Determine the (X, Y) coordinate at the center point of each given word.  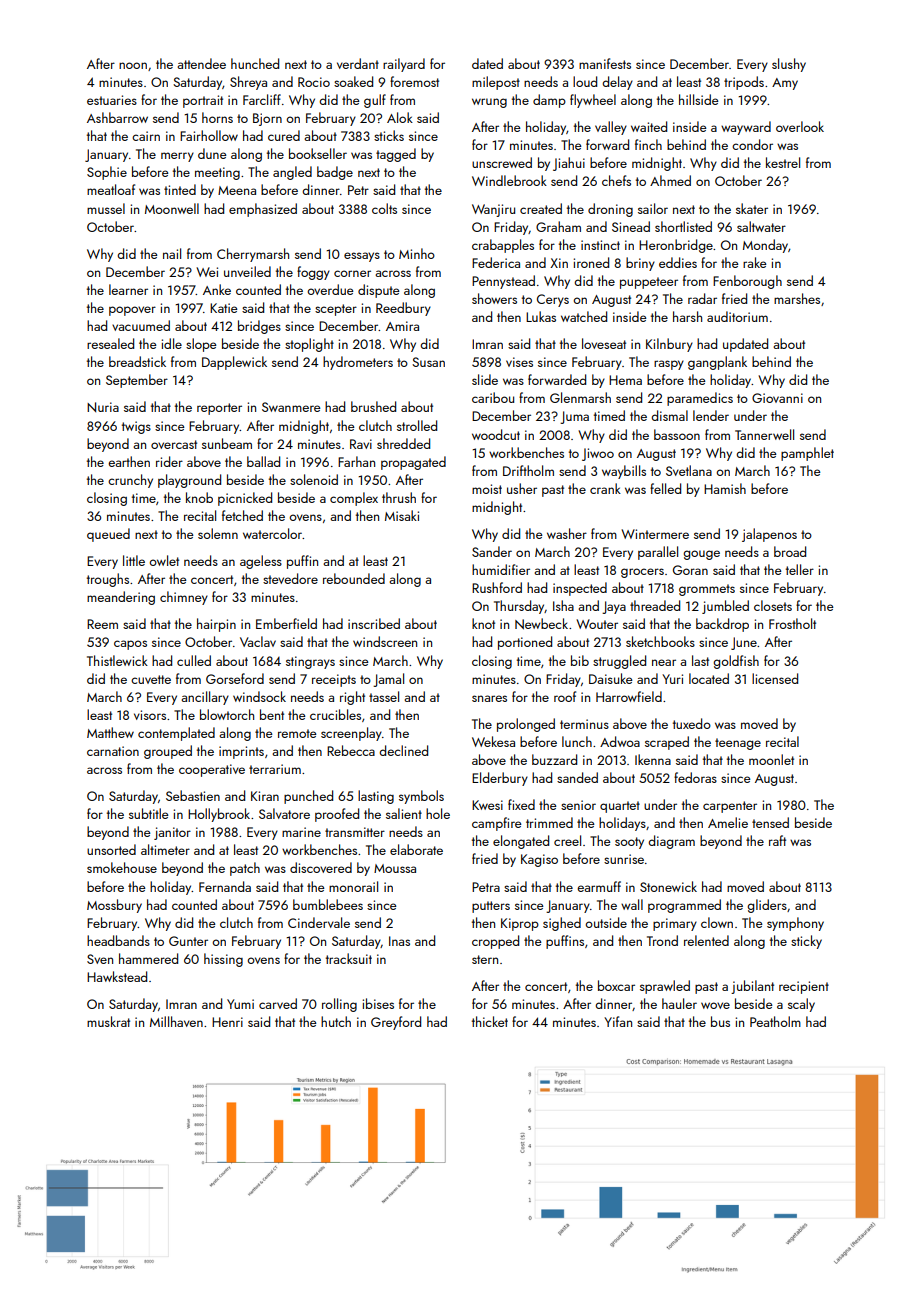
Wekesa (493, 741)
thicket (490, 1021)
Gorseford (235, 678)
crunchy (130, 481)
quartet (620, 807)
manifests (605, 63)
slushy (789, 65)
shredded (403, 443)
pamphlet (807, 454)
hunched (255, 63)
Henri (227, 1022)
